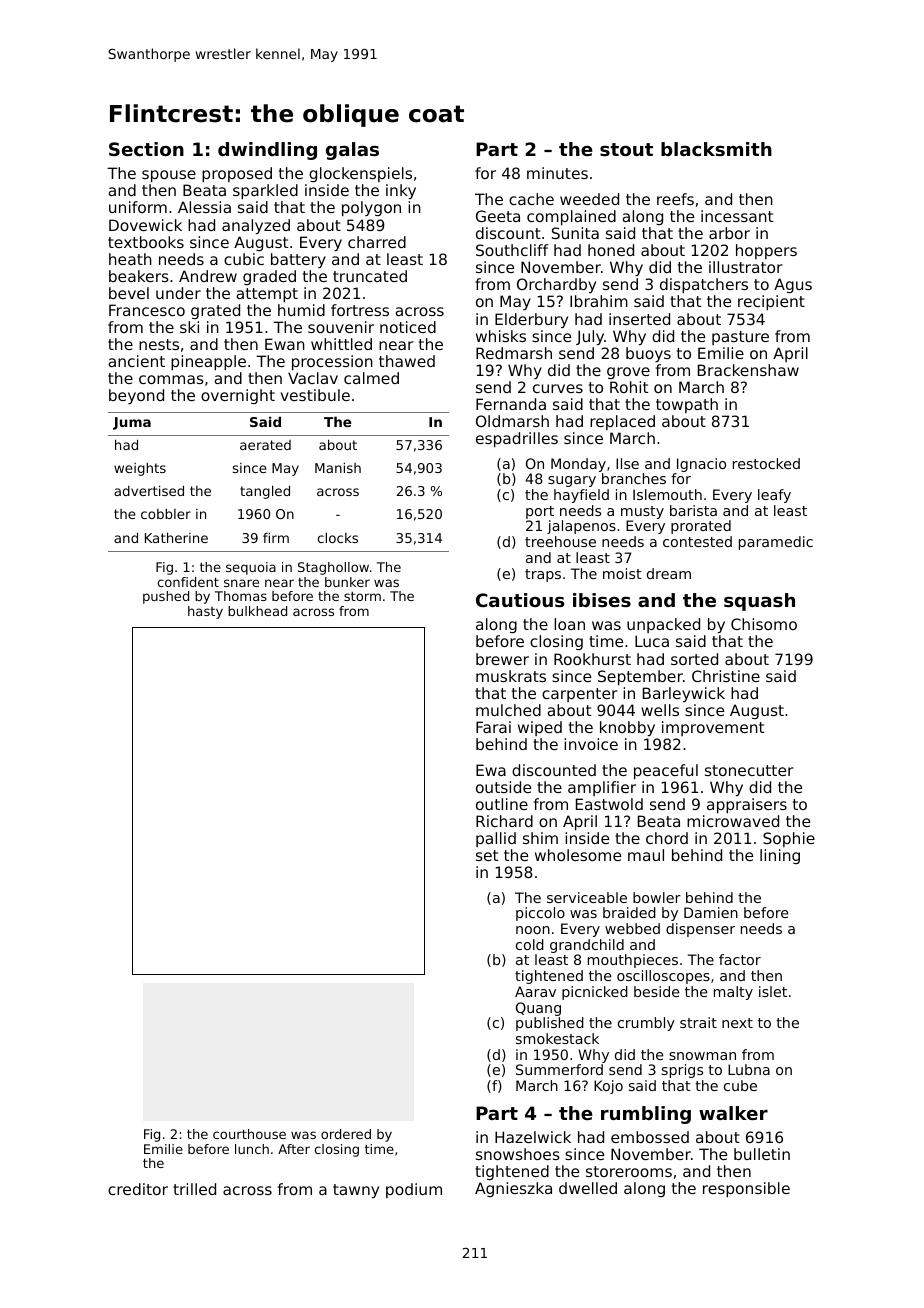 The image size is (924, 1308). Describe the element at coordinates (503, 787) in the screenshot. I see `outside` at that location.
